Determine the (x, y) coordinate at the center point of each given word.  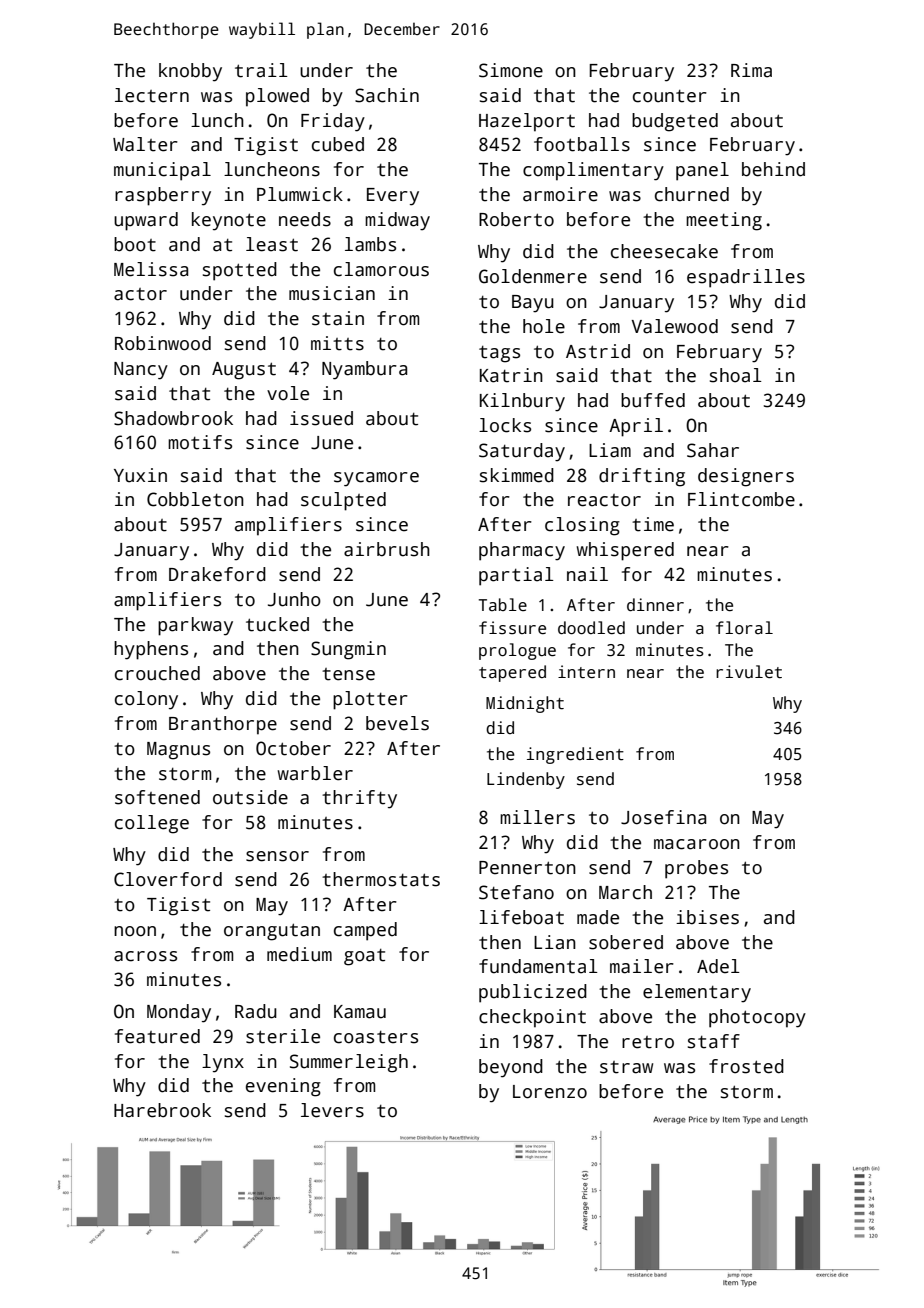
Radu (256, 1011)
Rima (751, 70)
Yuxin (140, 475)
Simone (511, 70)
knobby (190, 72)
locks (505, 425)
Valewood (674, 326)
